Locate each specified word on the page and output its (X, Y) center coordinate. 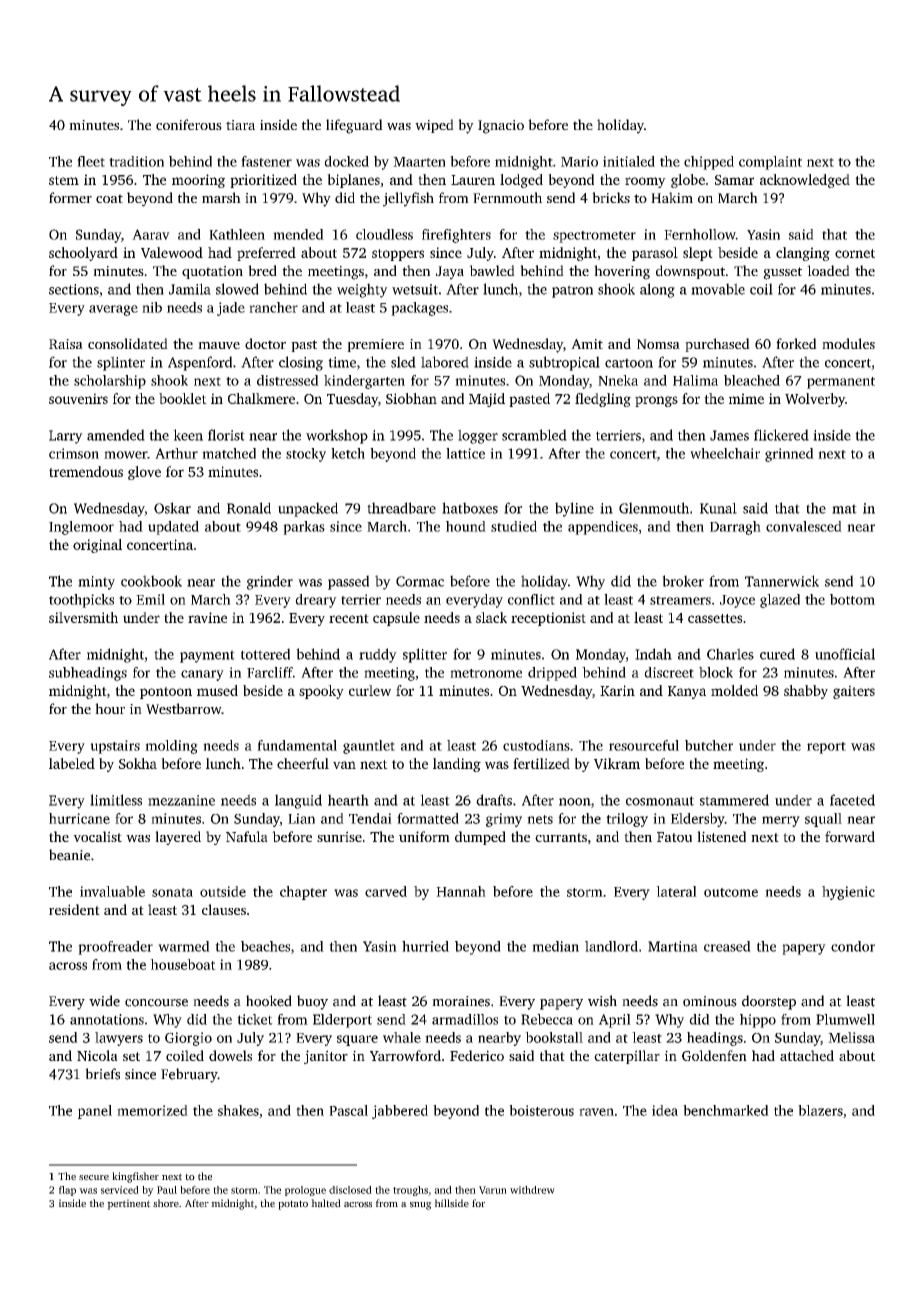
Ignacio (501, 127)
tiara (240, 125)
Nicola (97, 1055)
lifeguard (354, 126)
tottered (265, 654)
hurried (425, 946)
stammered (734, 800)
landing (457, 765)
